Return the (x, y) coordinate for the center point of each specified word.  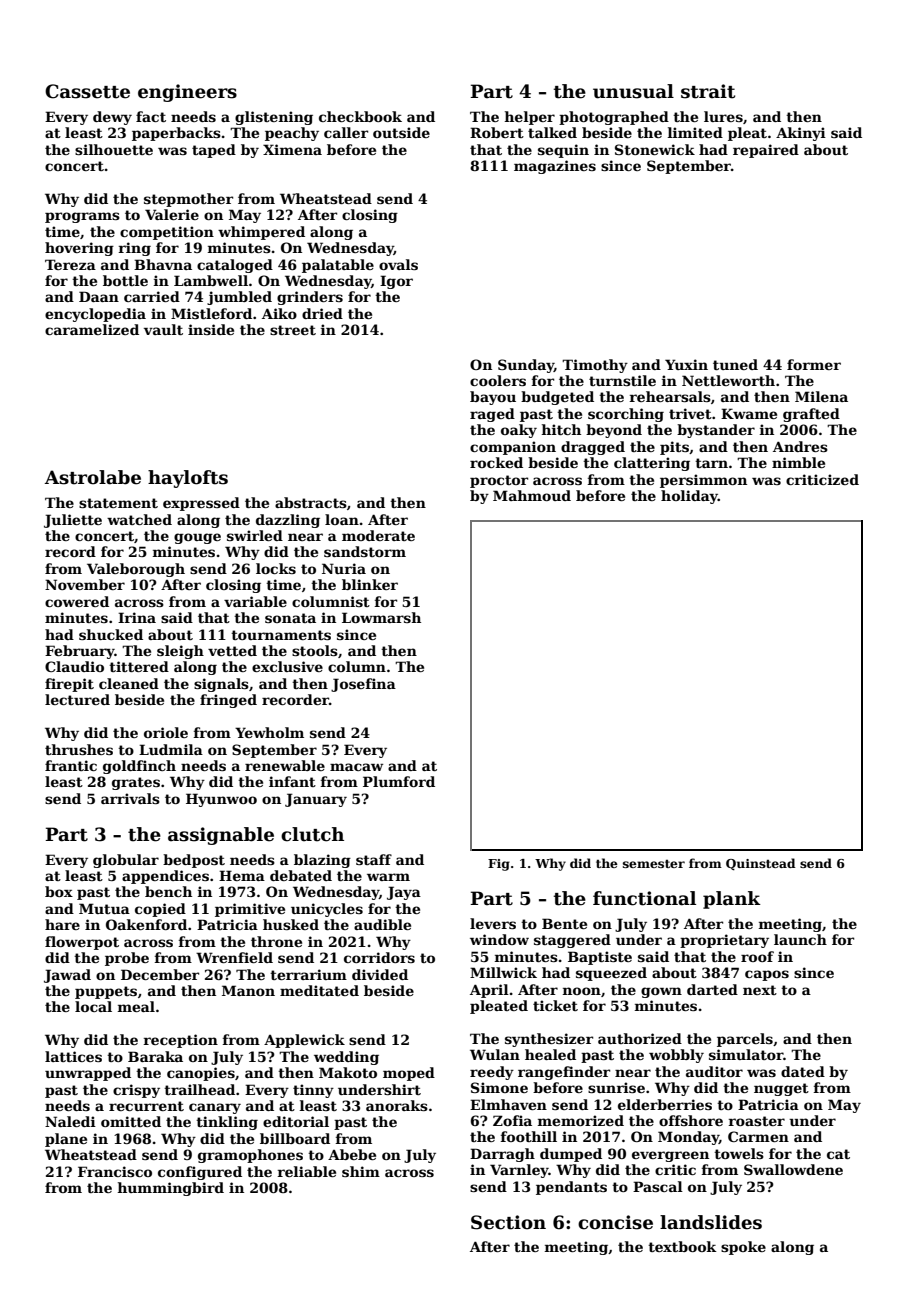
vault (163, 329)
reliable (306, 1171)
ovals (398, 264)
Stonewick (655, 149)
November (85, 584)
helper (529, 118)
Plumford (399, 781)
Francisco (115, 1171)
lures (723, 116)
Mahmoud (532, 495)
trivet (690, 413)
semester (654, 864)
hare (62, 924)
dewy (112, 118)
